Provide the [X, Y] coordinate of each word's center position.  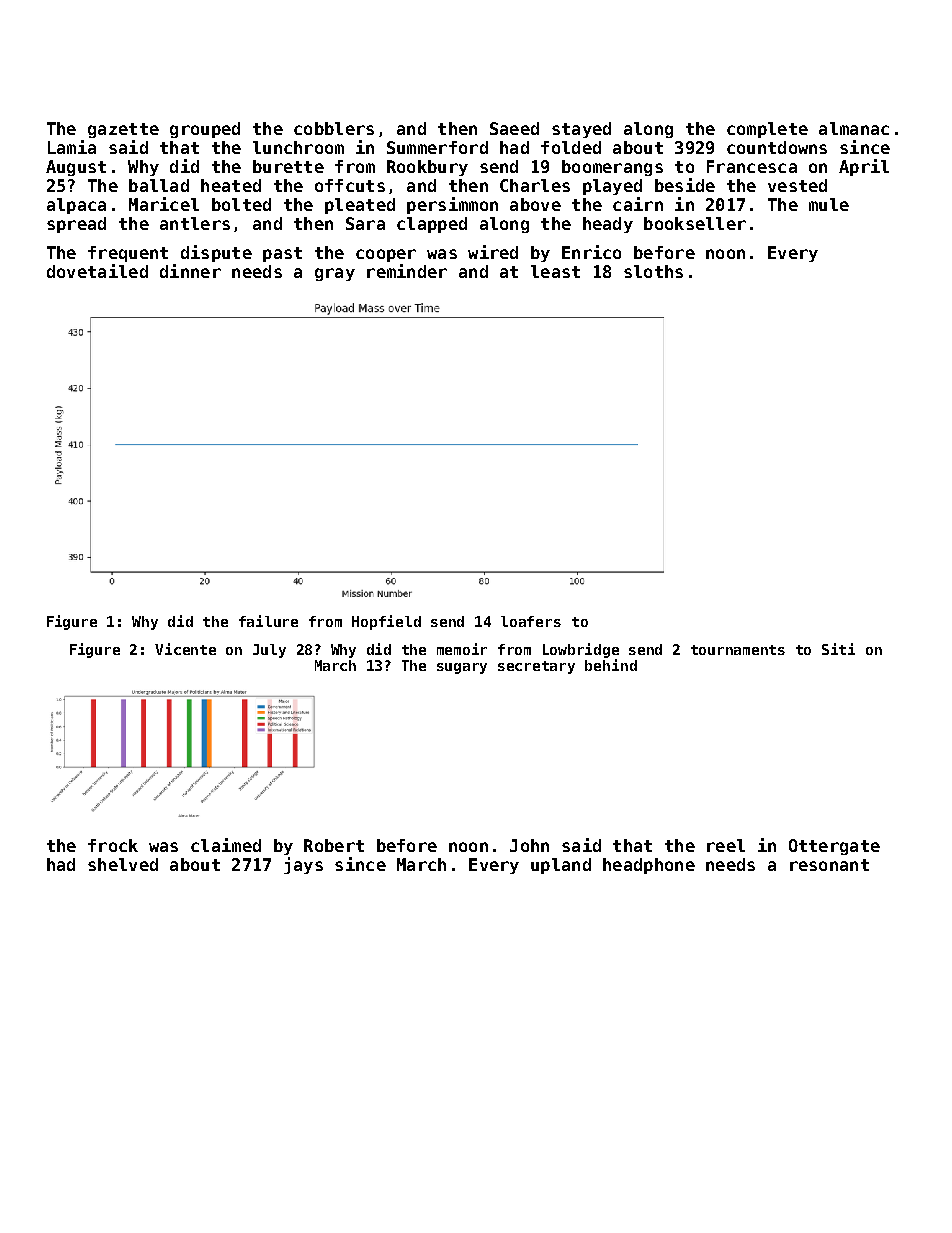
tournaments [738, 650]
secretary [536, 667]
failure [268, 621]
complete [767, 130]
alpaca [76, 206]
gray [335, 274]
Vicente [185, 649]
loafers [531, 621]
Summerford [437, 147]
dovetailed [97, 271]
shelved [123, 864]
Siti [838, 649]
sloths [653, 271]
